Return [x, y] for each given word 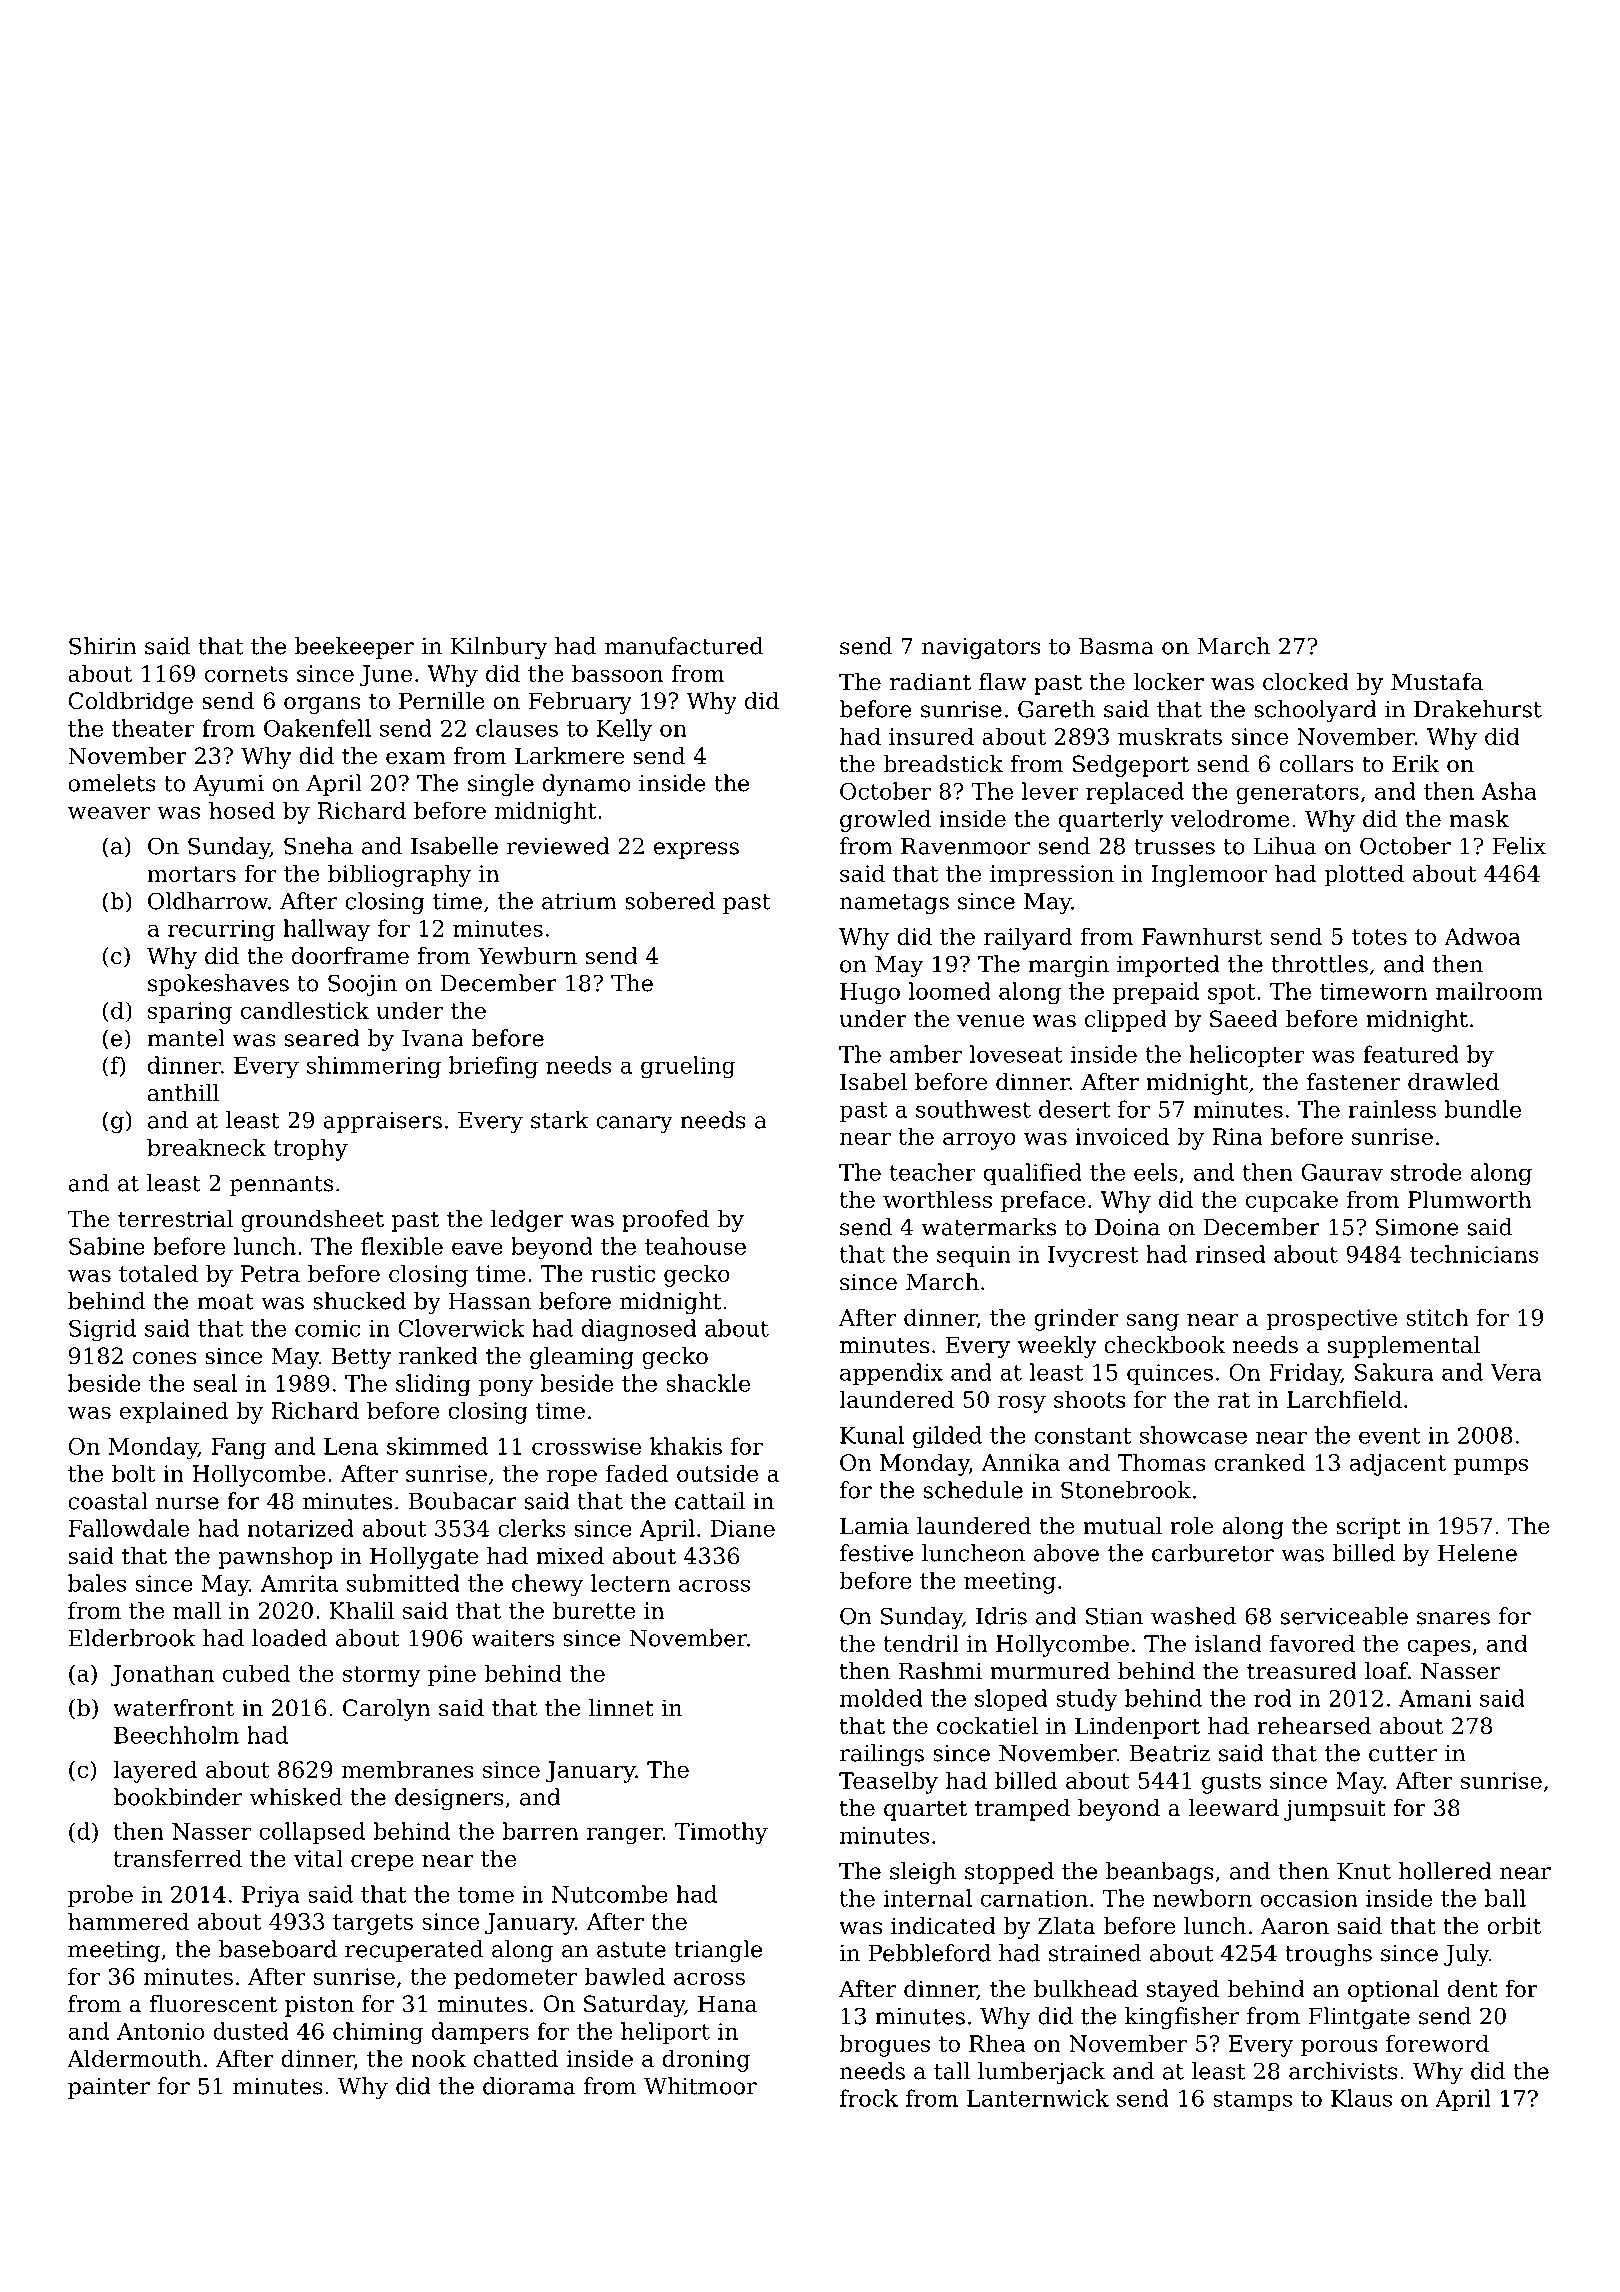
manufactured [684, 646]
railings [882, 1755]
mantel [186, 1038]
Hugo [870, 994]
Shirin [103, 646]
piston [319, 2006]
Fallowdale [129, 1528]
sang [1153, 1322]
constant [1083, 1436]
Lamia [874, 1526]
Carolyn [387, 1710]
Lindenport [1137, 1728]
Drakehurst [1478, 709]
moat [225, 1302]
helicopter [1247, 1056]
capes [1439, 1648]
